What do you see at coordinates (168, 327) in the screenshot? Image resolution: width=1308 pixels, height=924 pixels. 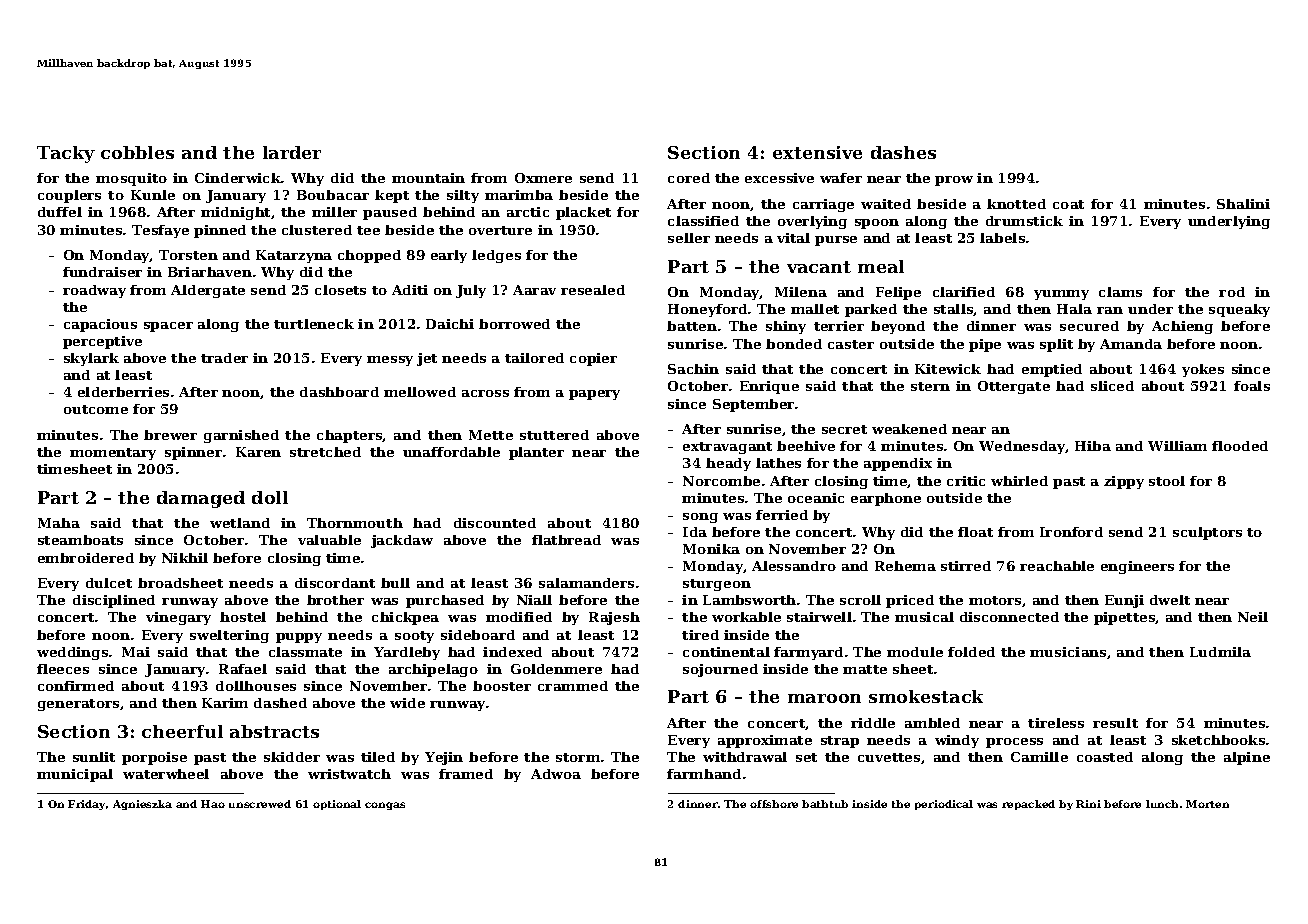 I see `spacer` at bounding box center [168, 327].
